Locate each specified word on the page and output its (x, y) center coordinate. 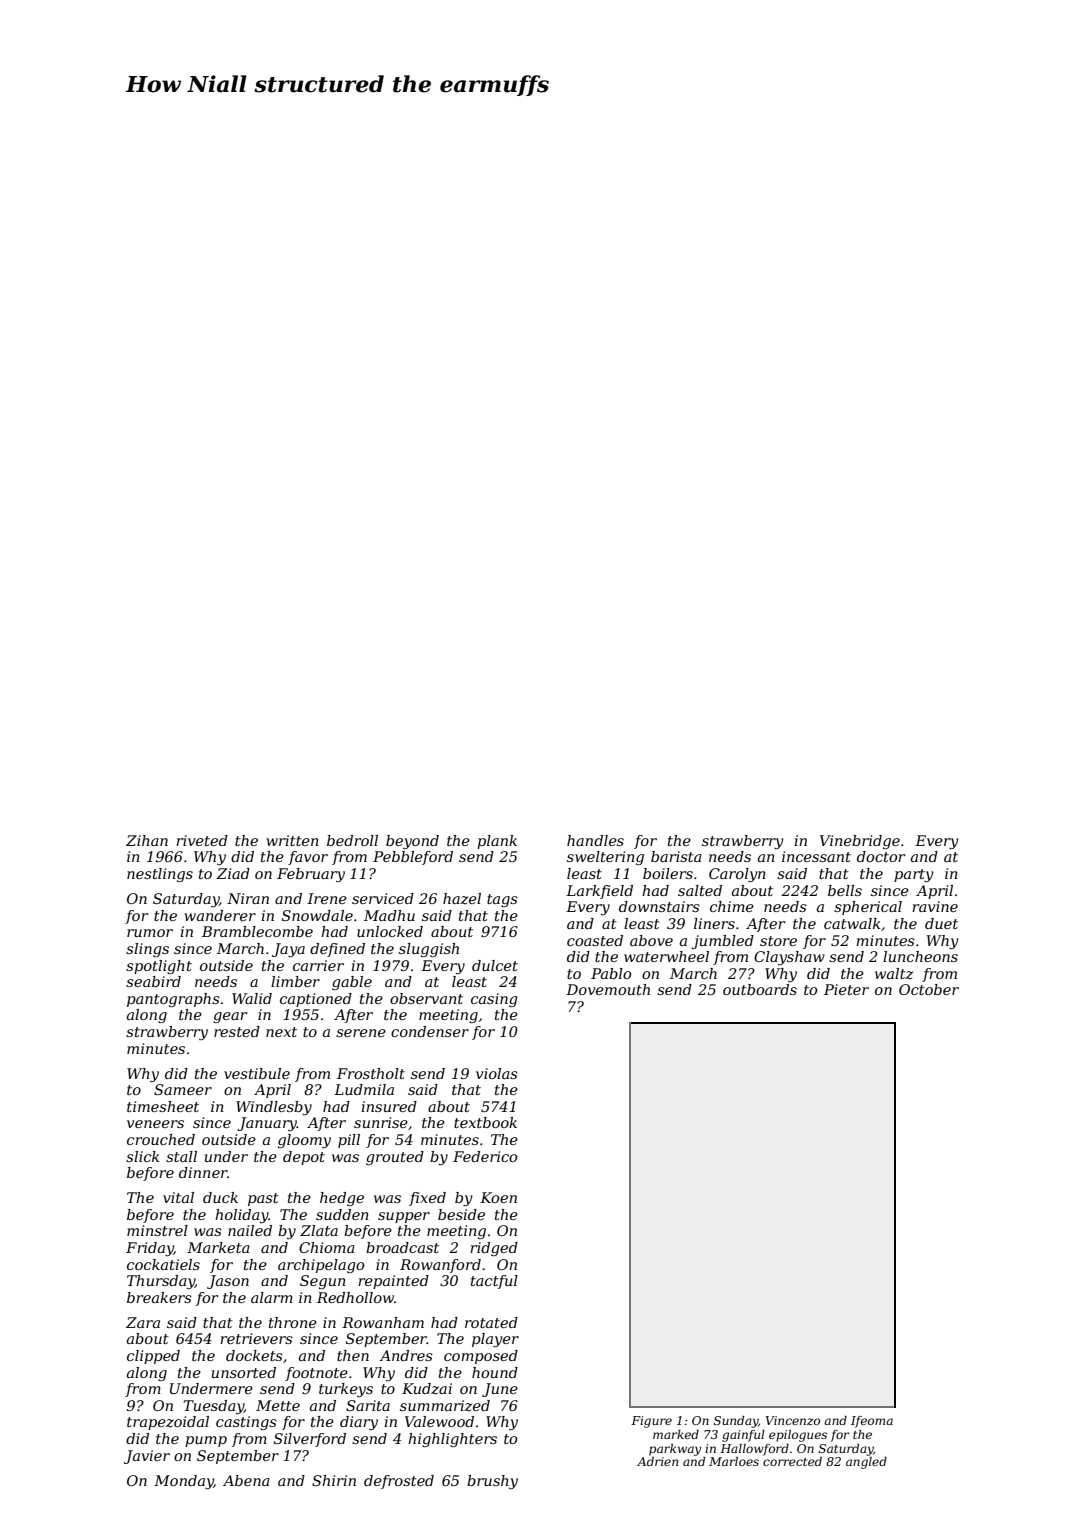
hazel (462, 899)
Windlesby (274, 1108)
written (292, 840)
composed (481, 1357)
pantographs (173, 1000)
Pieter (846, 989)
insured (389, 1106)
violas (497, 1073)
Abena (246, 1480)
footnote (316, 1374)
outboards (760, 989)
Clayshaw (789, 958)
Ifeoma (872, 1422)
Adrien (657, 1461)
